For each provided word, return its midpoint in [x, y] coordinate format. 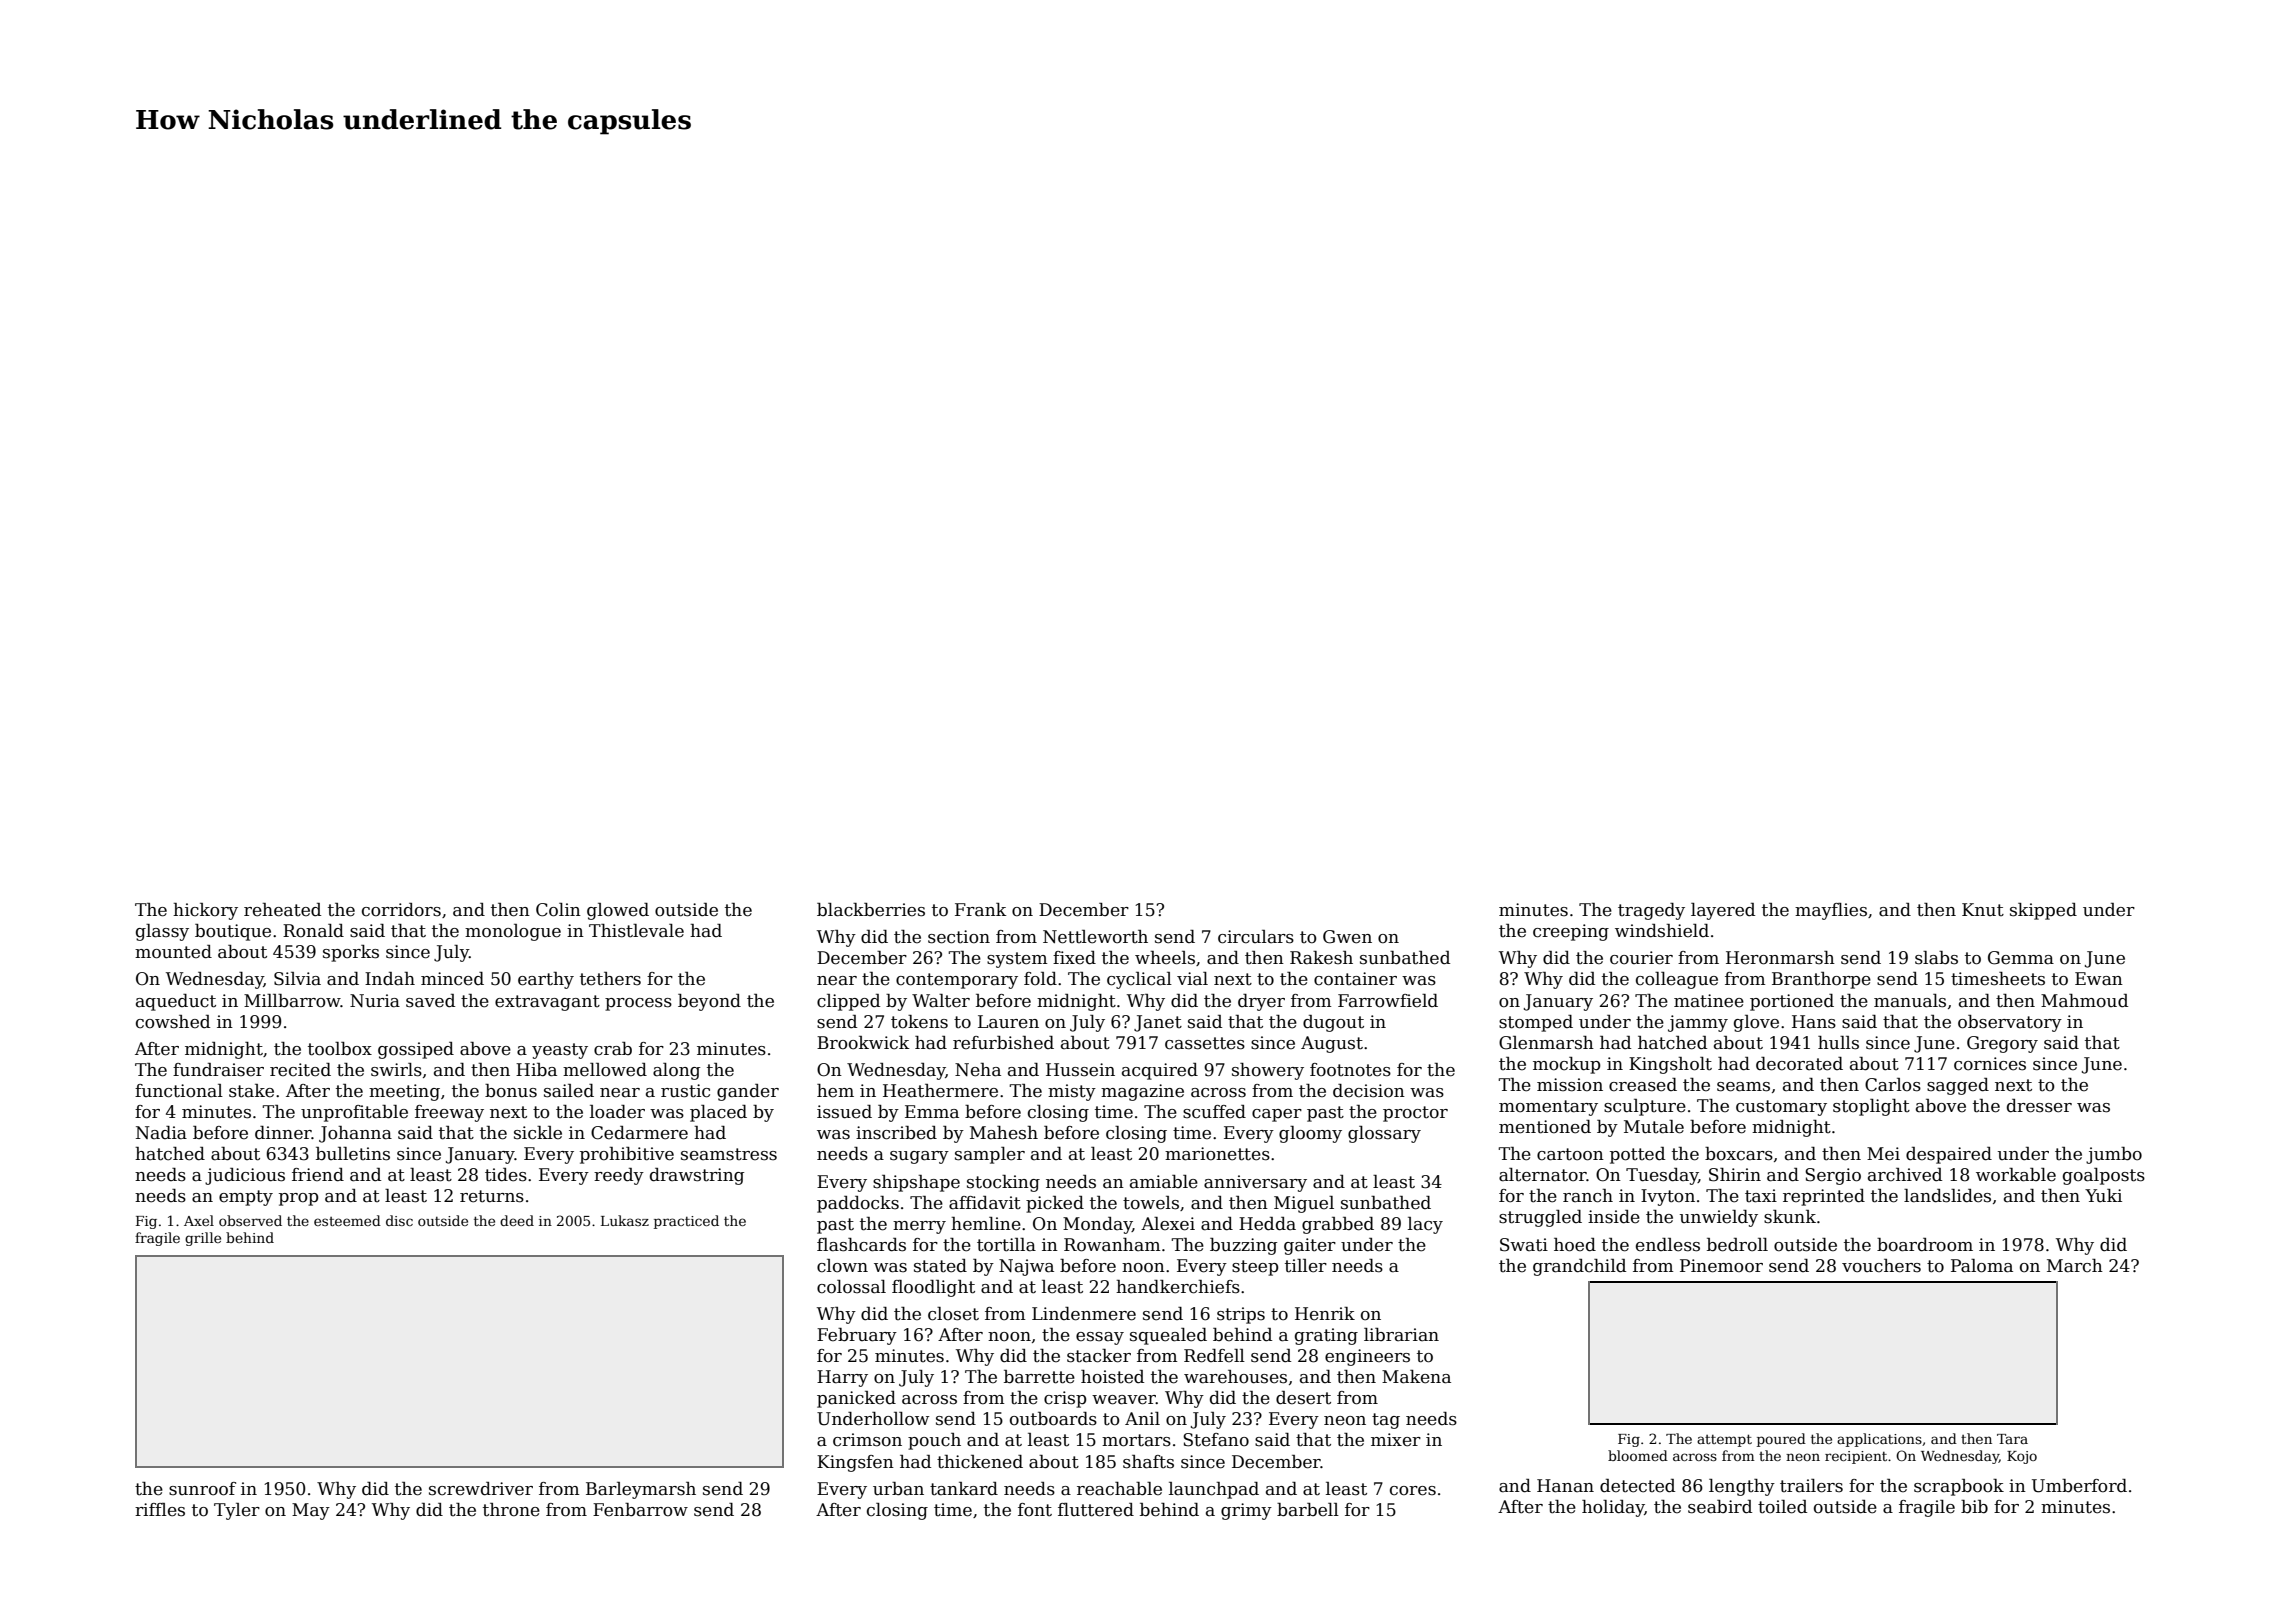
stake [251, 1091]
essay [1100, 1338]
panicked [856, 1399]
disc [399, 1220]
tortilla [1006, 1245]
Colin [558, 910]
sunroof [202, 1489]
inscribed [896, 1133]
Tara [2012, 1439]
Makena [1416, 1377]
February [857, 1336]
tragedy [1651, 911]
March [2075, 1266]
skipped [2043, 911]
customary [1781, 1108]
